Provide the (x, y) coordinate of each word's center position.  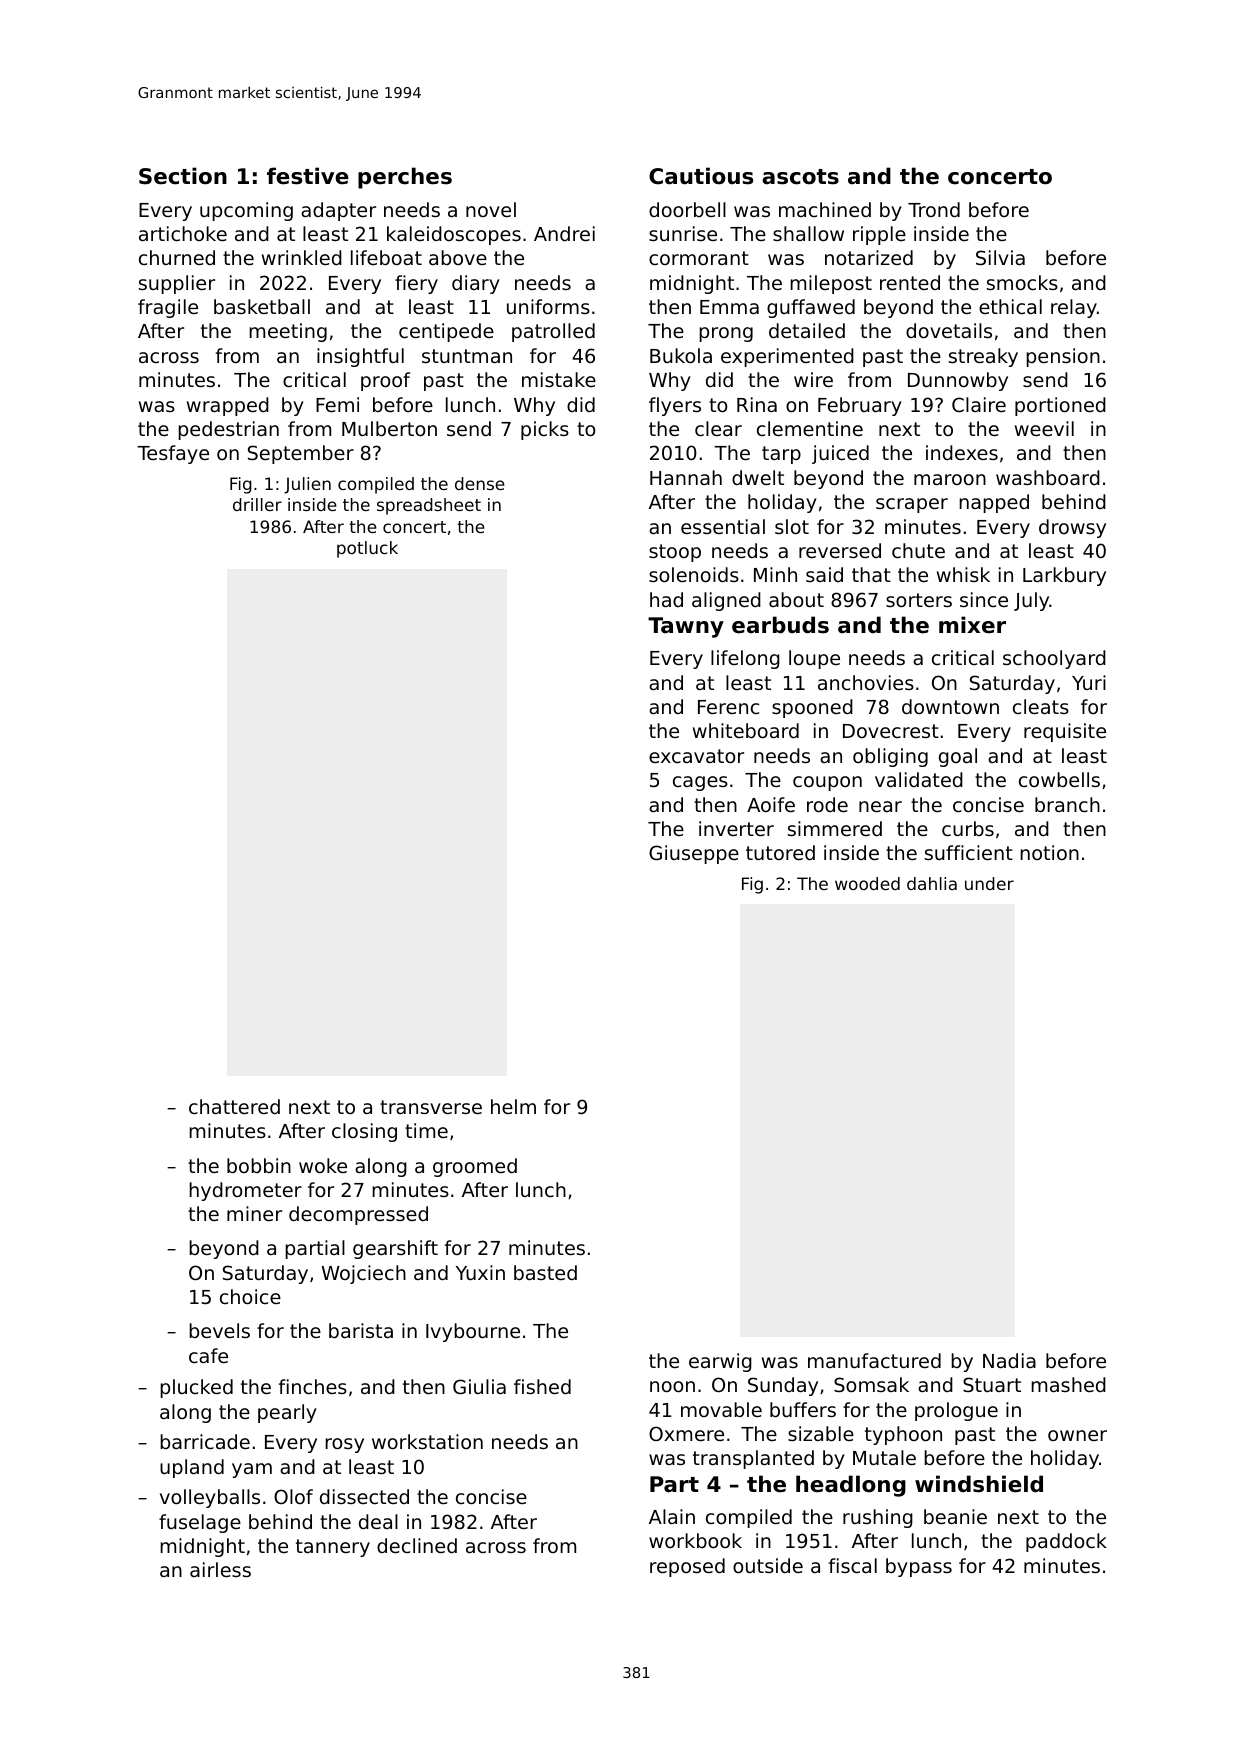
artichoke (183, 233)
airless (220, 1569)
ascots (800, 177)
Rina (757, 404)
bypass (919, 1567)
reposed (687, 1567)
